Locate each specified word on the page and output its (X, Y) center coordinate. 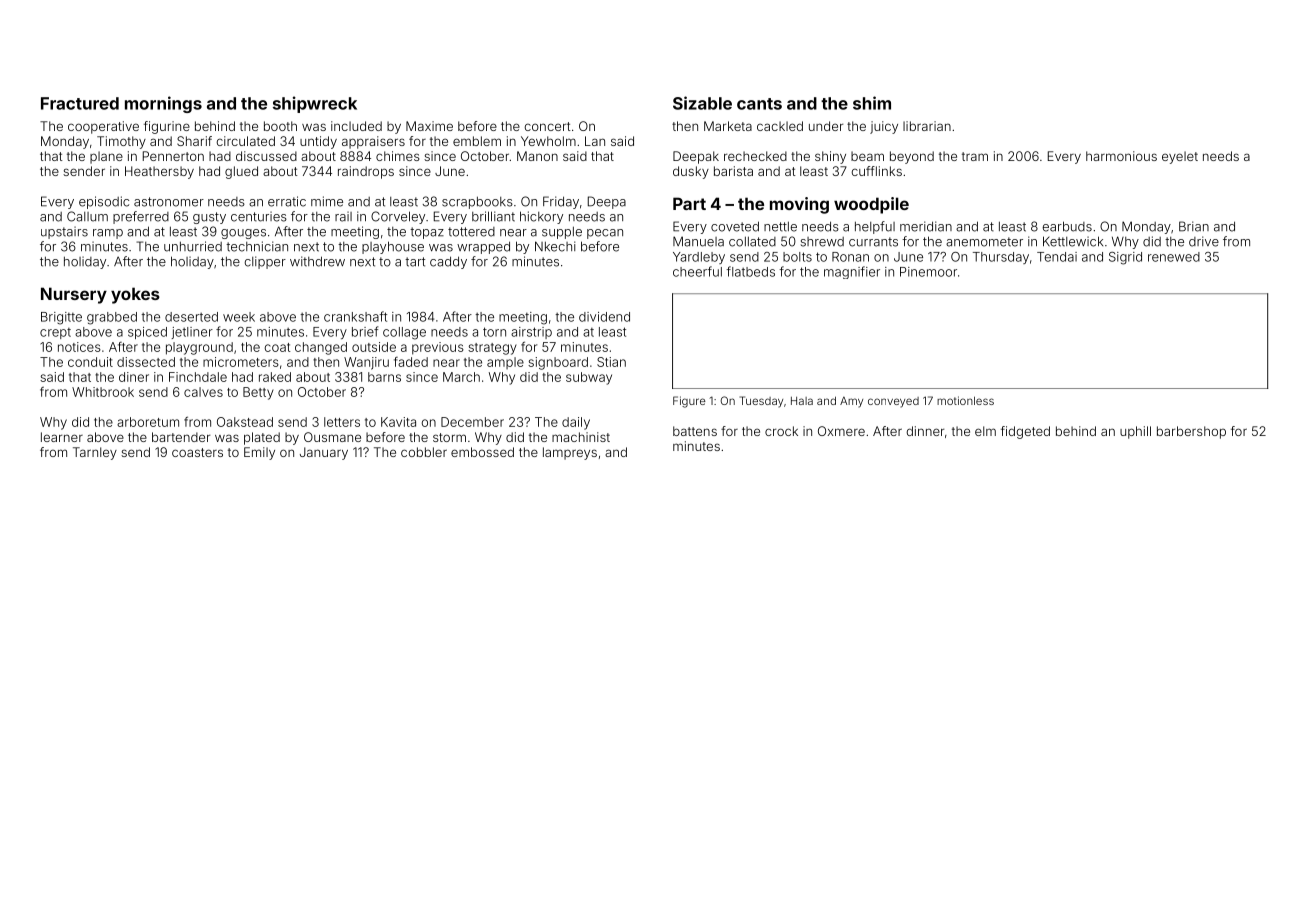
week (239, 317)
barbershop (1191, 432)
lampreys (570, 453)
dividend (604, 317)
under (826, 126)
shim (872, 103)
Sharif (194, 141)
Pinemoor (928, 272)
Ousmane (332, 437)
